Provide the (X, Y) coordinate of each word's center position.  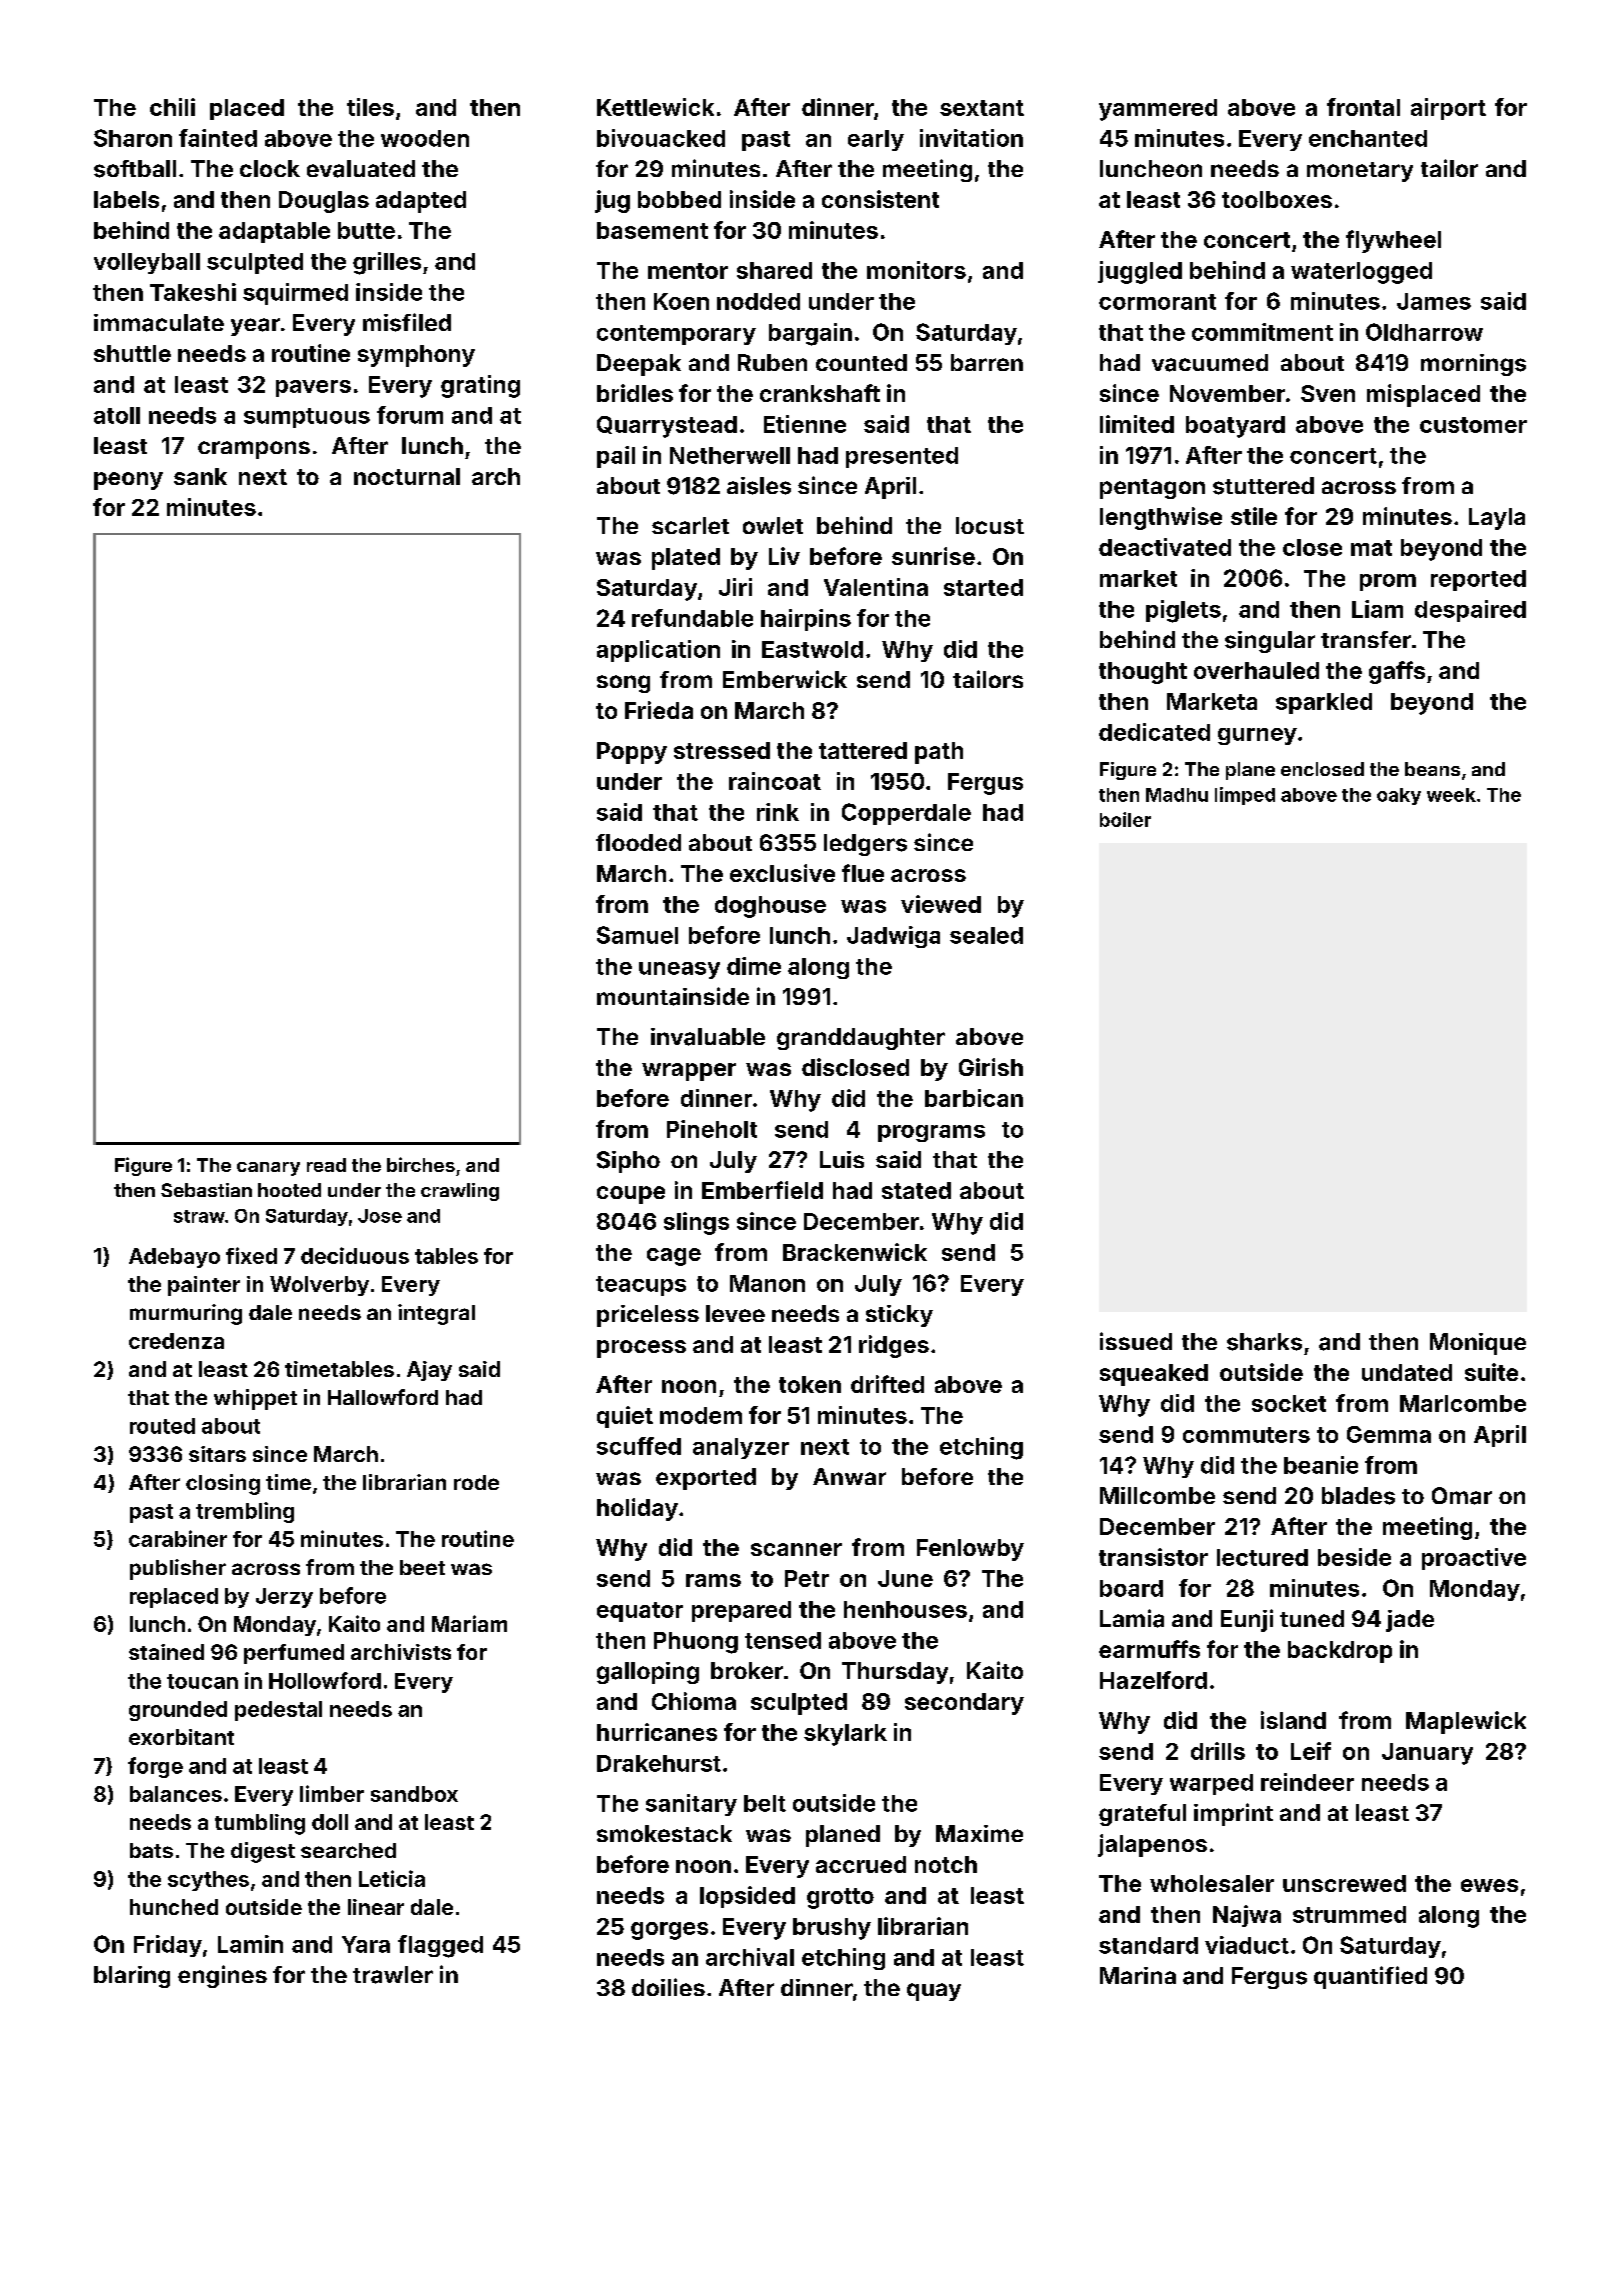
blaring (132, 1977)
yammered (1158, 110)
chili (172, 107)
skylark (845, 1735)
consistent (880, 199)
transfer (1366, 639)
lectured (1262, 1557)
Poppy (632, 753)
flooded (638, 842)
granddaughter (861, 1039)
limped (1245, 796)
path (939, 753)
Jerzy (284, 1598)
